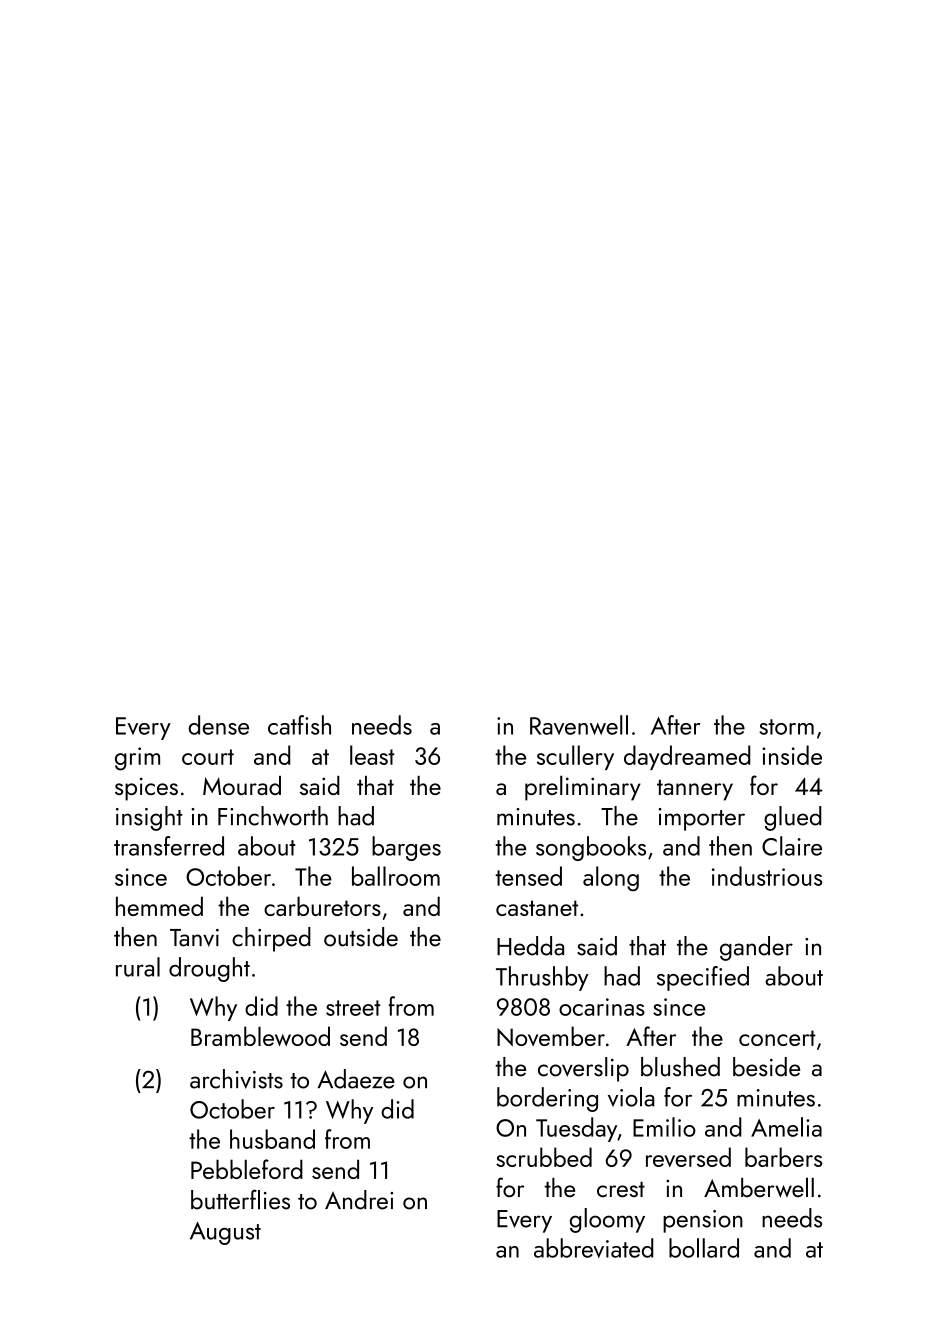 The height and width of the screenshot is (1330, 937). Describe the element at coordinates (786, 727) in the screenshot. I see `storm` at that location.
